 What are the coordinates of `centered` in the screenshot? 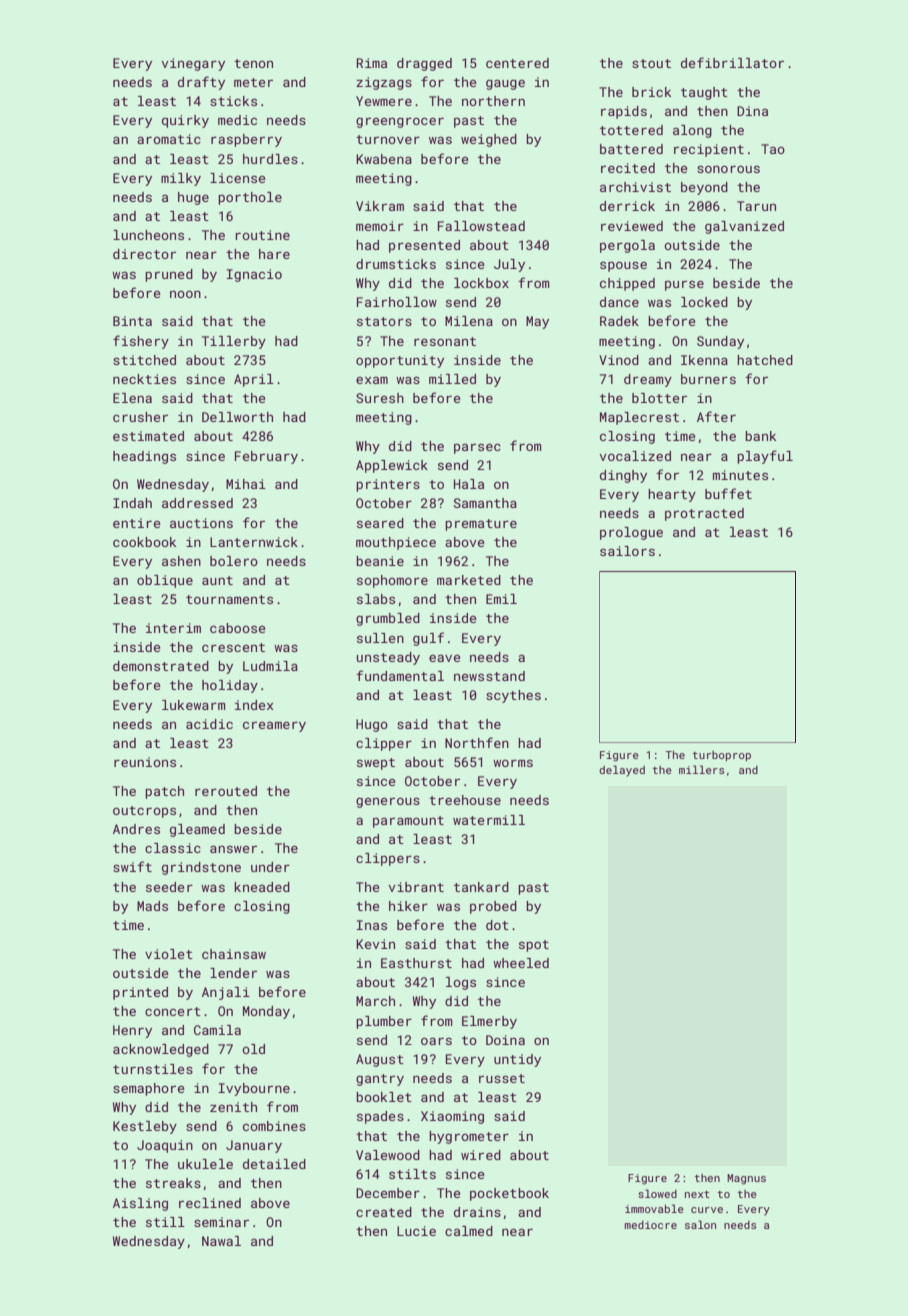 It's located at (517, 63).
